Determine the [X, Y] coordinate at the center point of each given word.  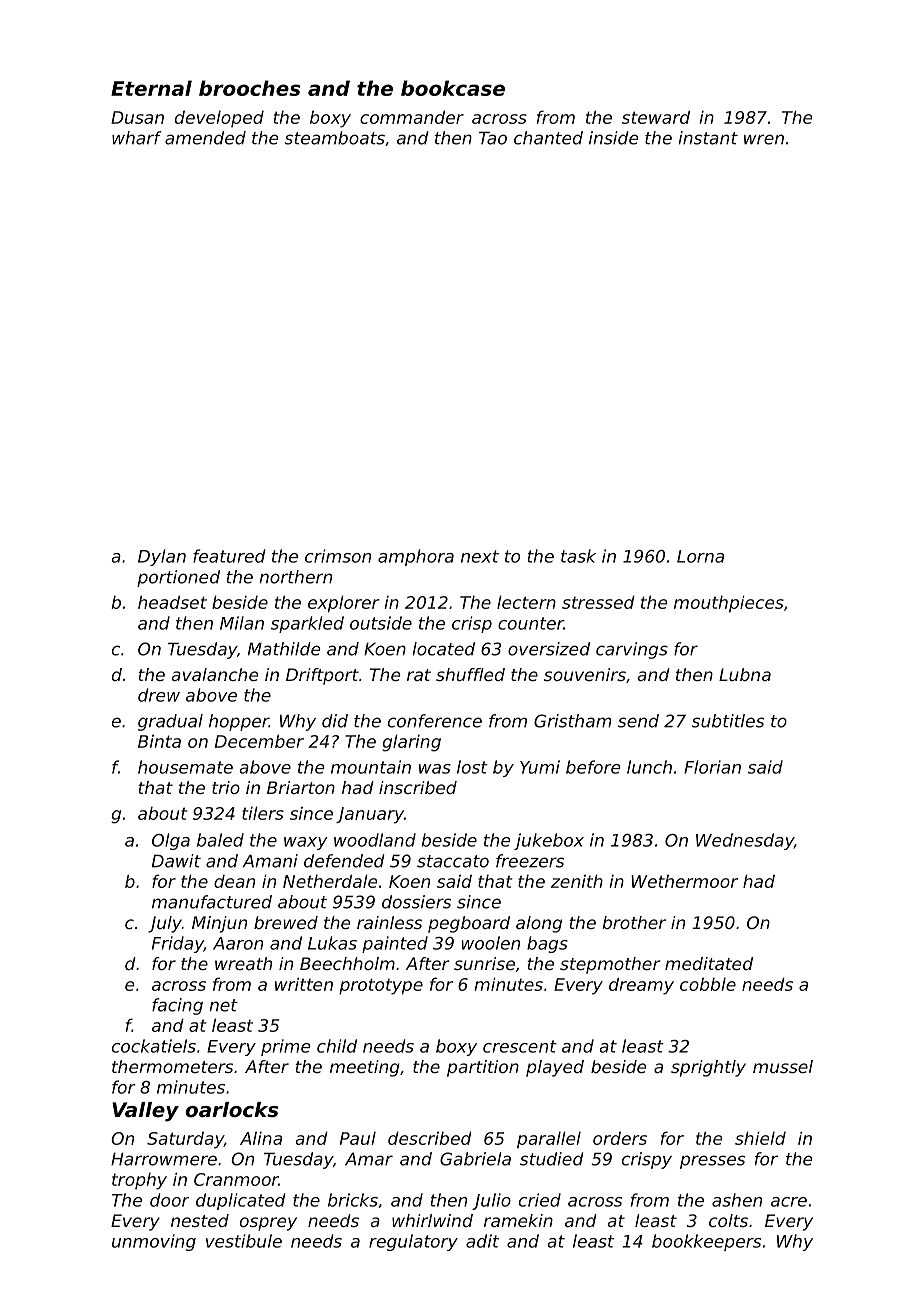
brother [634, 922]
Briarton [301, 787]
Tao [493, 138]
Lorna [700, 556]
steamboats [335, 138]
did [335, 721]
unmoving [154, 1242]
